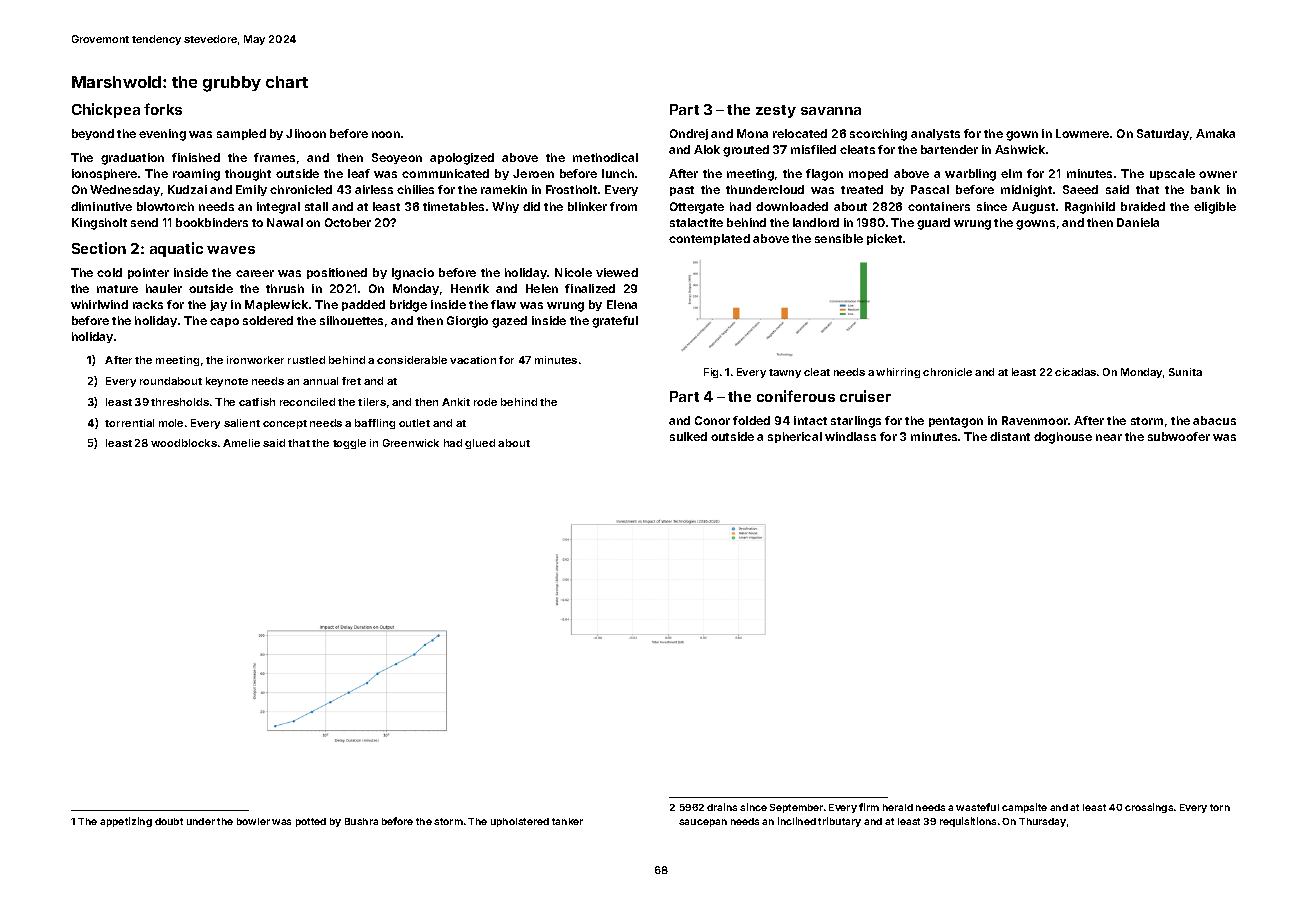  What do you see at coordinates (306, 133) in the document?
I see `Jihoon` at bounding box center [306, 133].
